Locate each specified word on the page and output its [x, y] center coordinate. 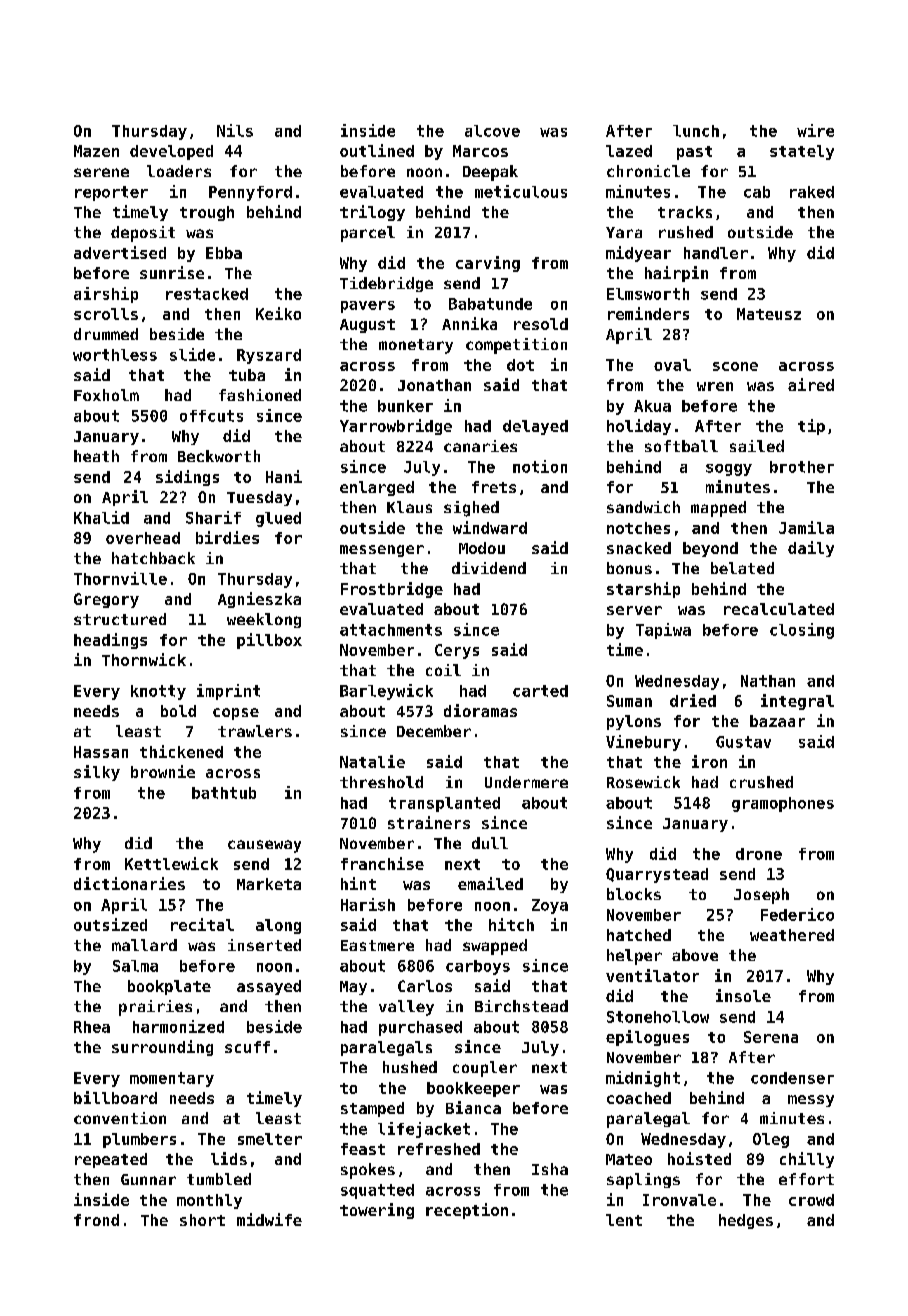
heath [96, 456]
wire [815, 130]
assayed [269, 987]
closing [802, 631]
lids [229, 1158]
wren [715, 386]
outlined [377, 150]
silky [97, 773]
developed [171, 152]
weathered [792, 935]
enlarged [377, 488]
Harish [368, 904]
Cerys [457, 651]
